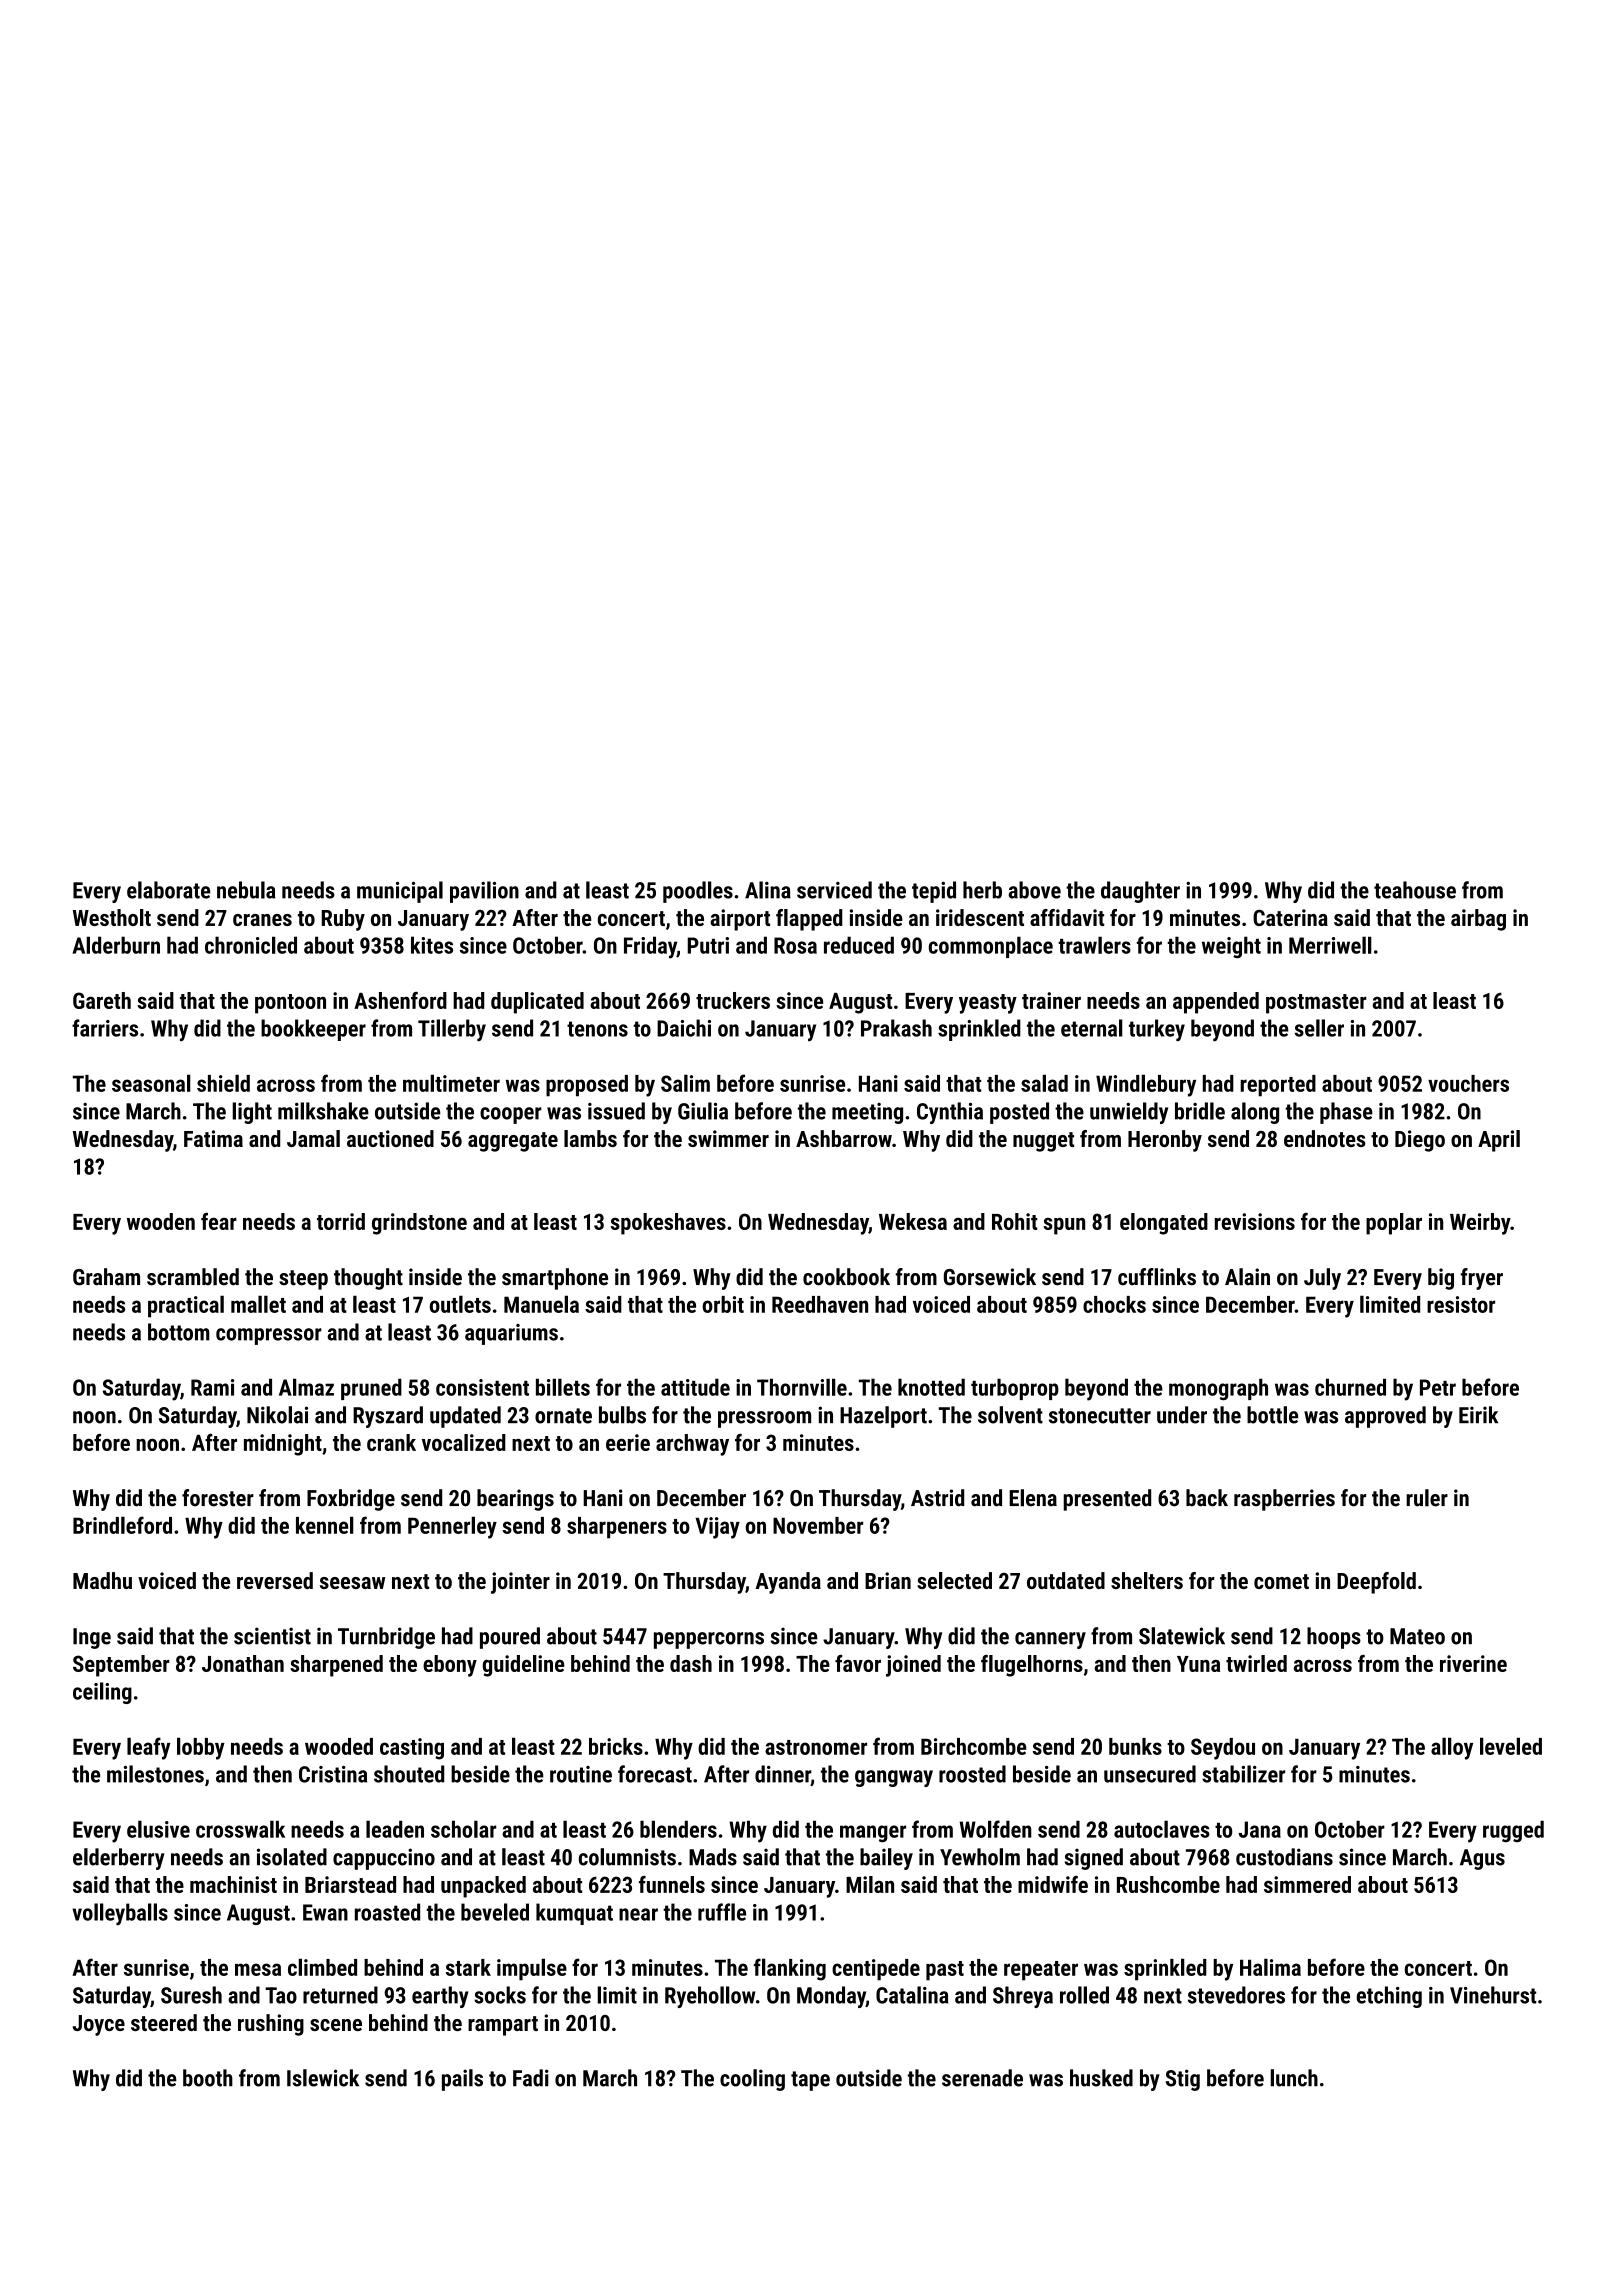 This screenshot has width=1620, height=2292. I want to click on ruler, so click(1427, 1498).
